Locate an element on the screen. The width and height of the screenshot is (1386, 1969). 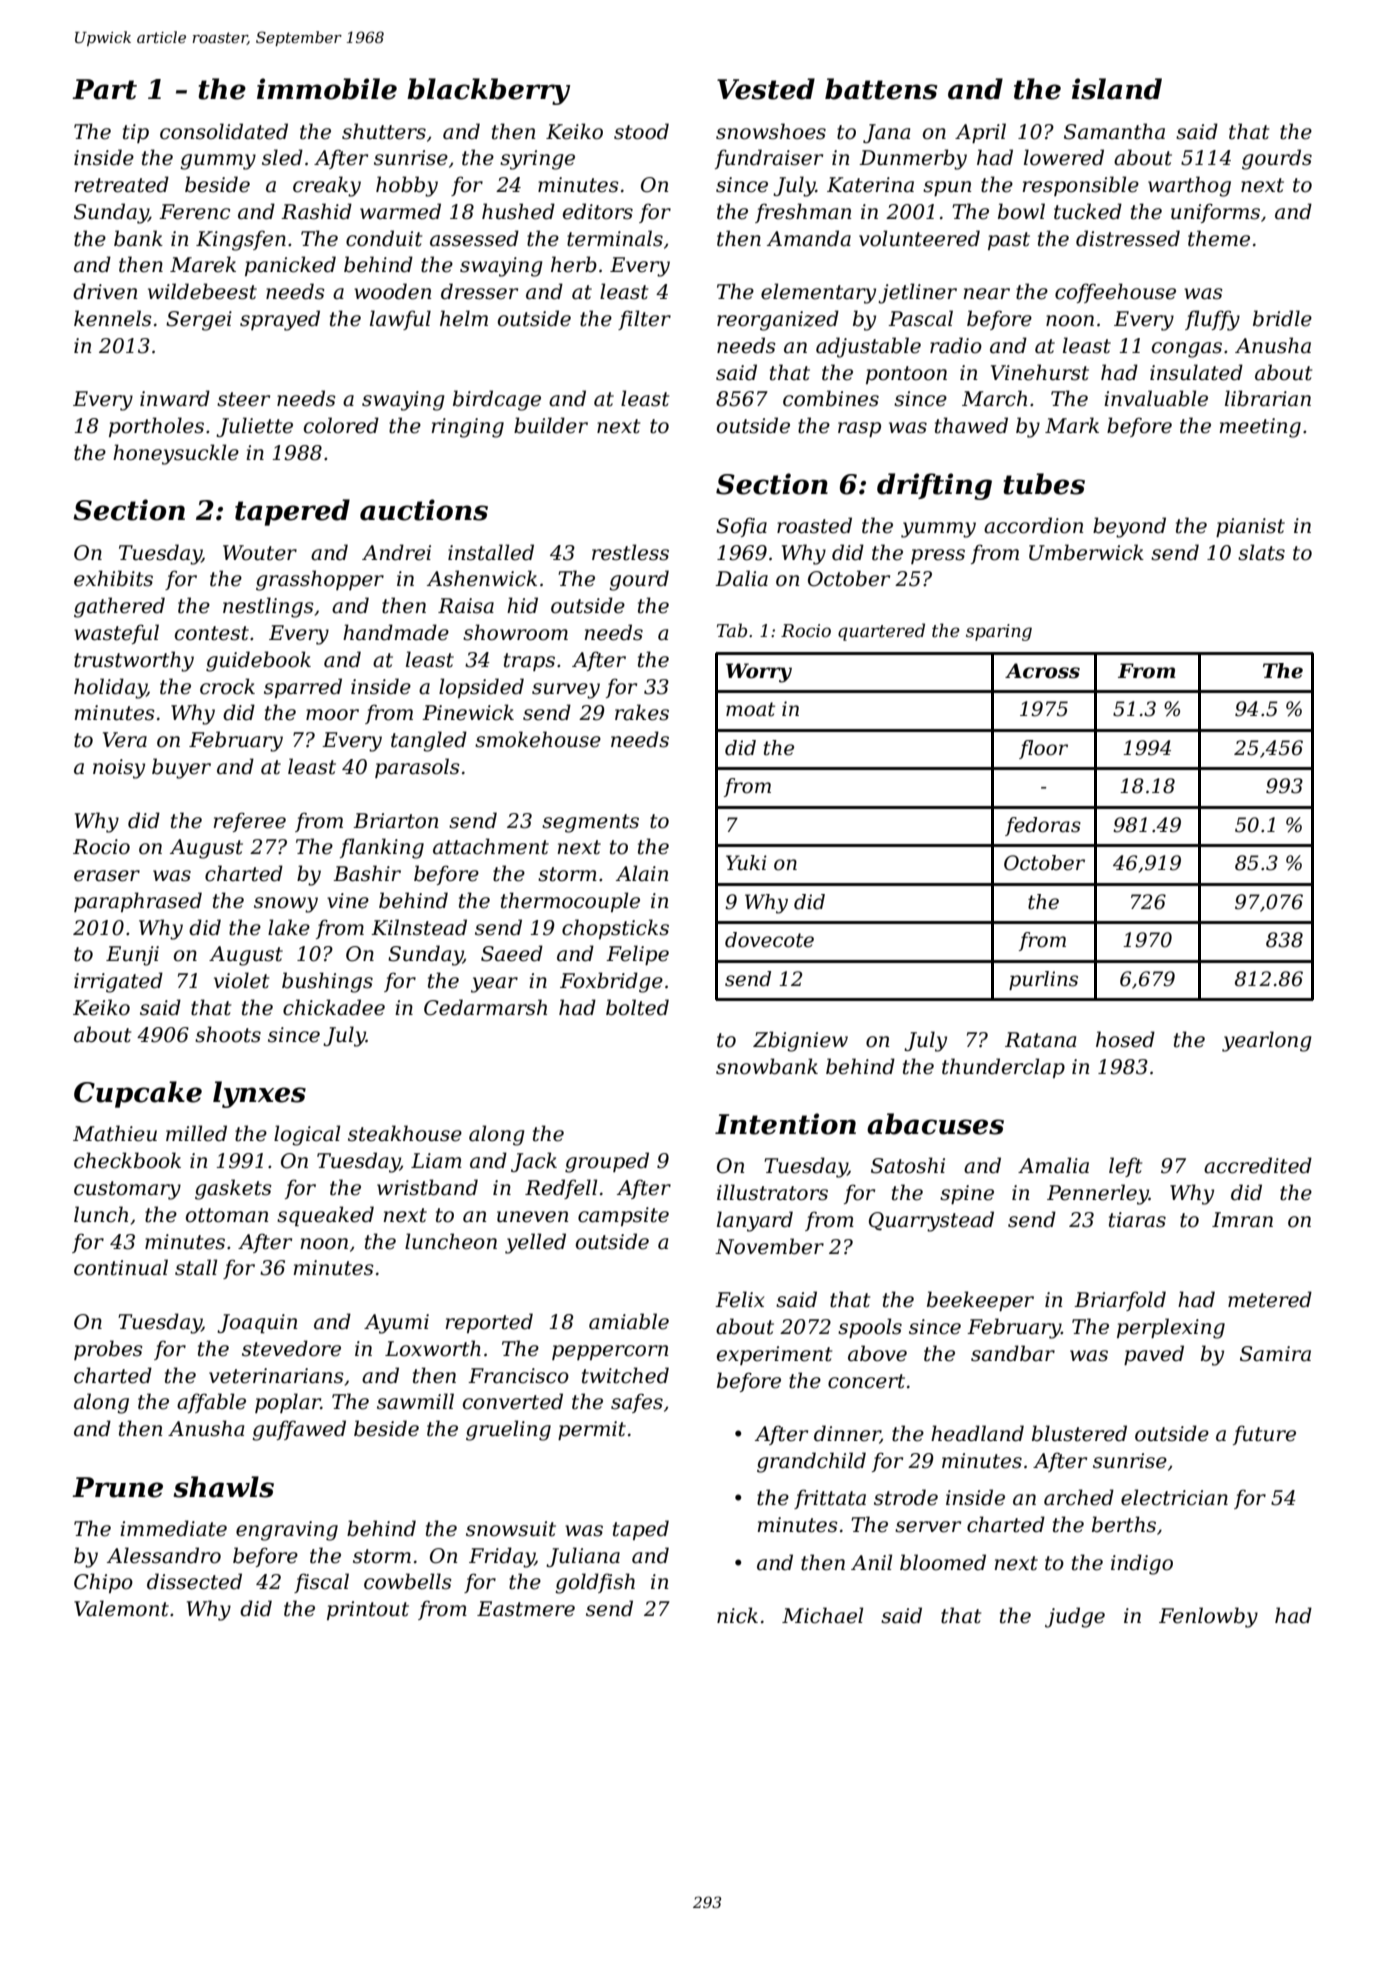
showroom is located at coordinates (515, 632).
